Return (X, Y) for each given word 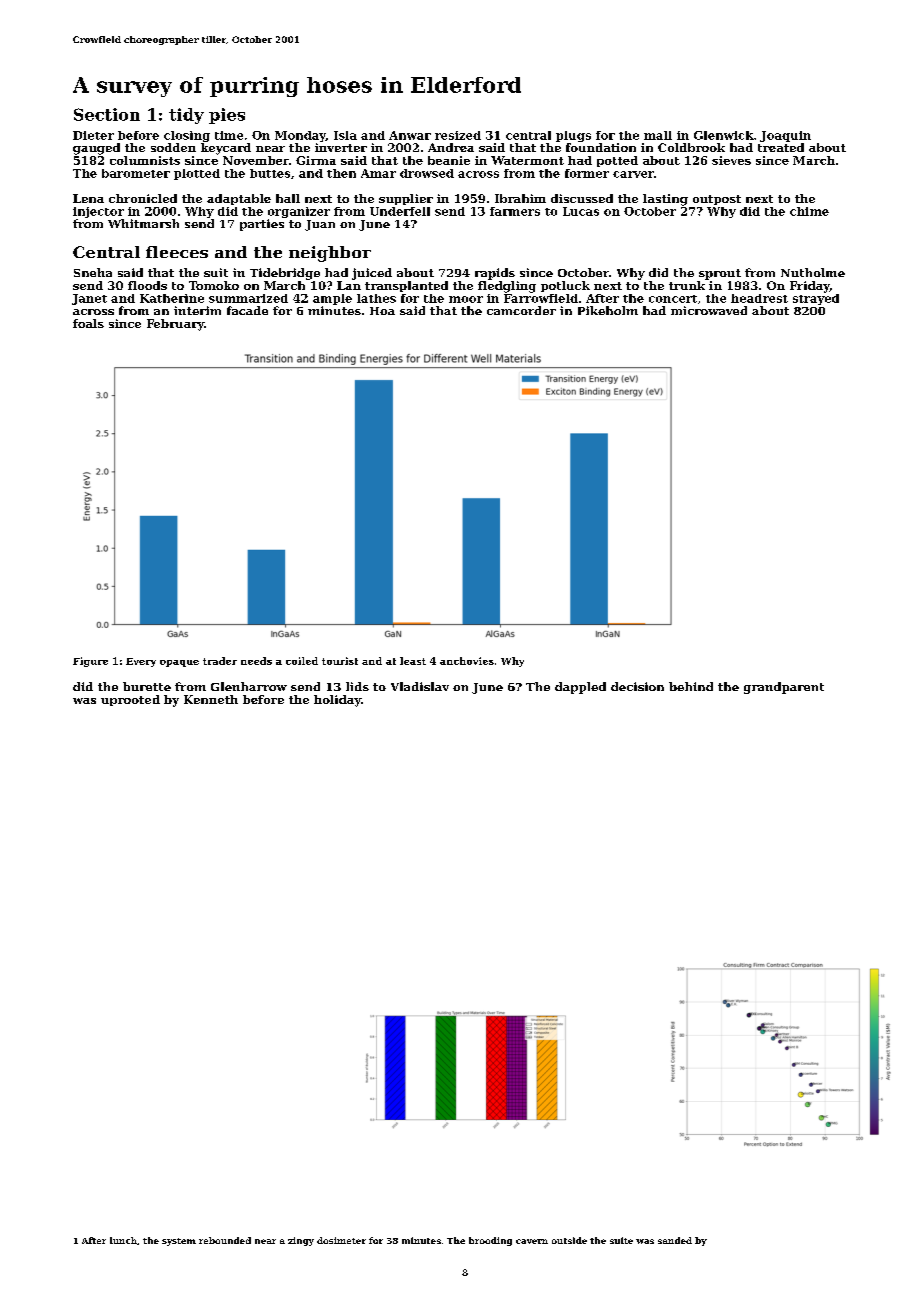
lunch (123, 1240)
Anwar (410, 135)
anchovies (467, 661)
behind (691, 686)
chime (809, 211)
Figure (90, 662)
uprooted (130, 700)
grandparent (784, 688)
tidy (186, 116)
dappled (580, 688)
